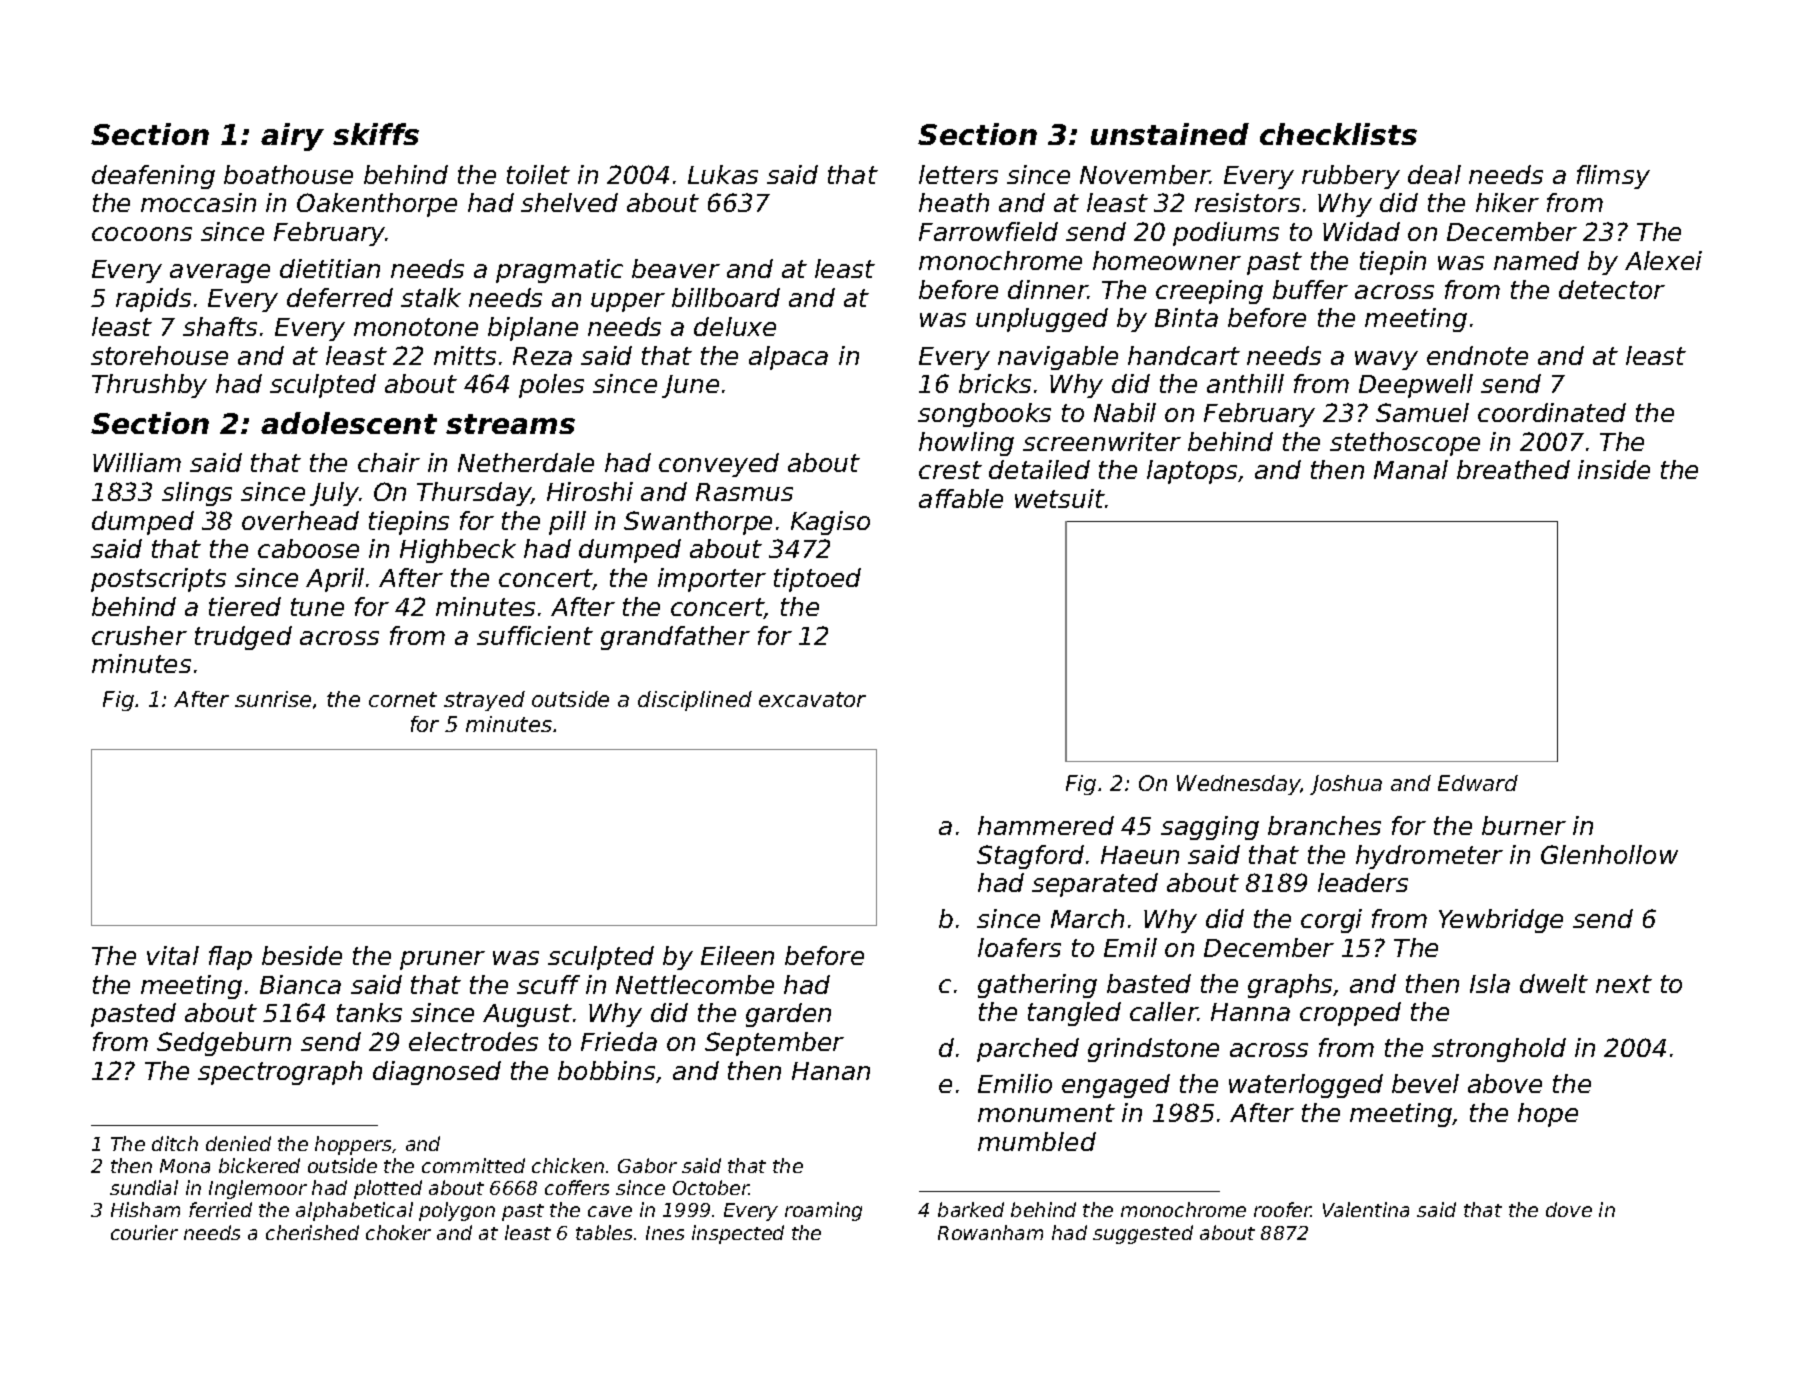  I want to click on hope, so click(1548, 1115).
